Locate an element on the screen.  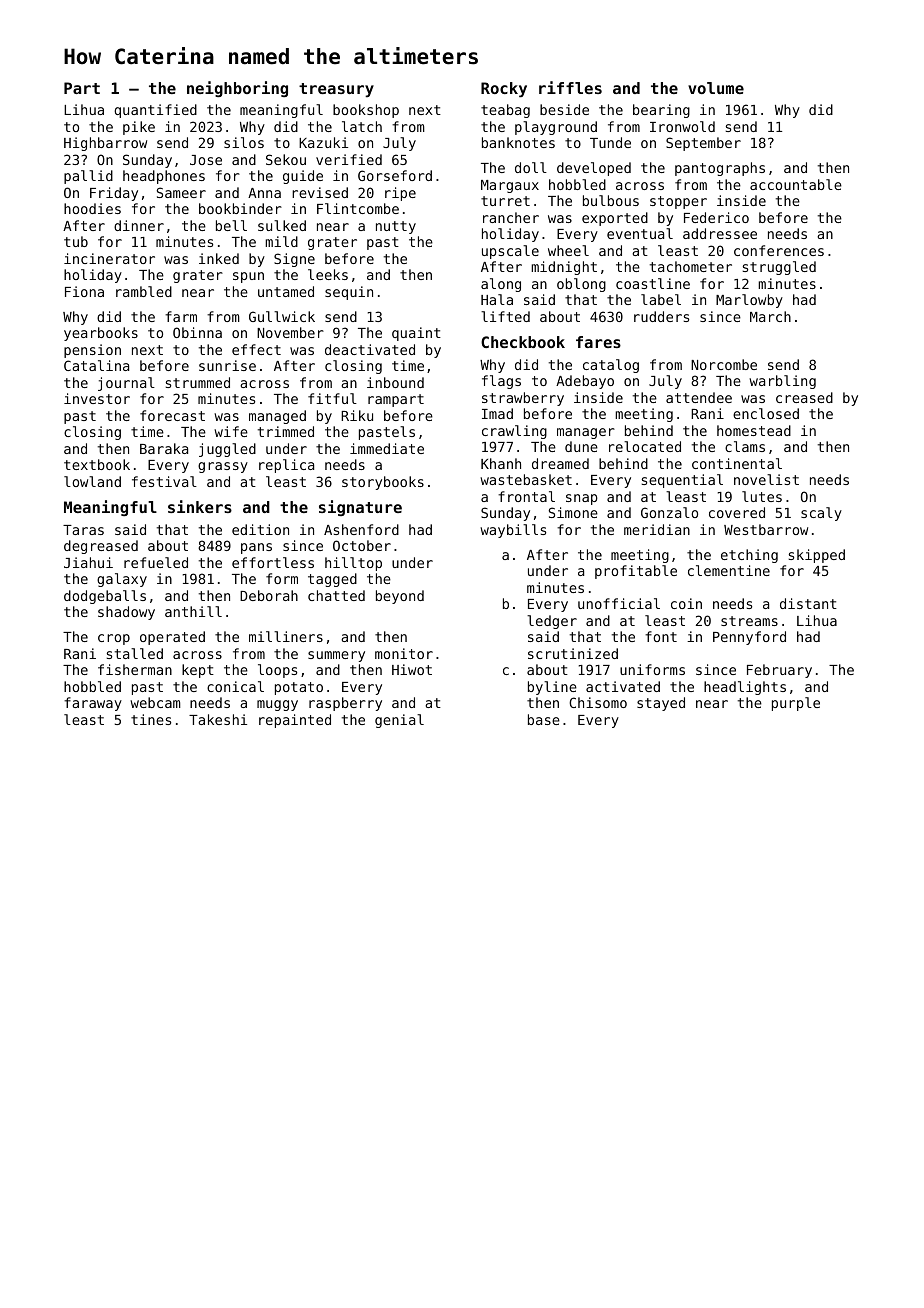
dreamed is located at coordinates (560, 463).
